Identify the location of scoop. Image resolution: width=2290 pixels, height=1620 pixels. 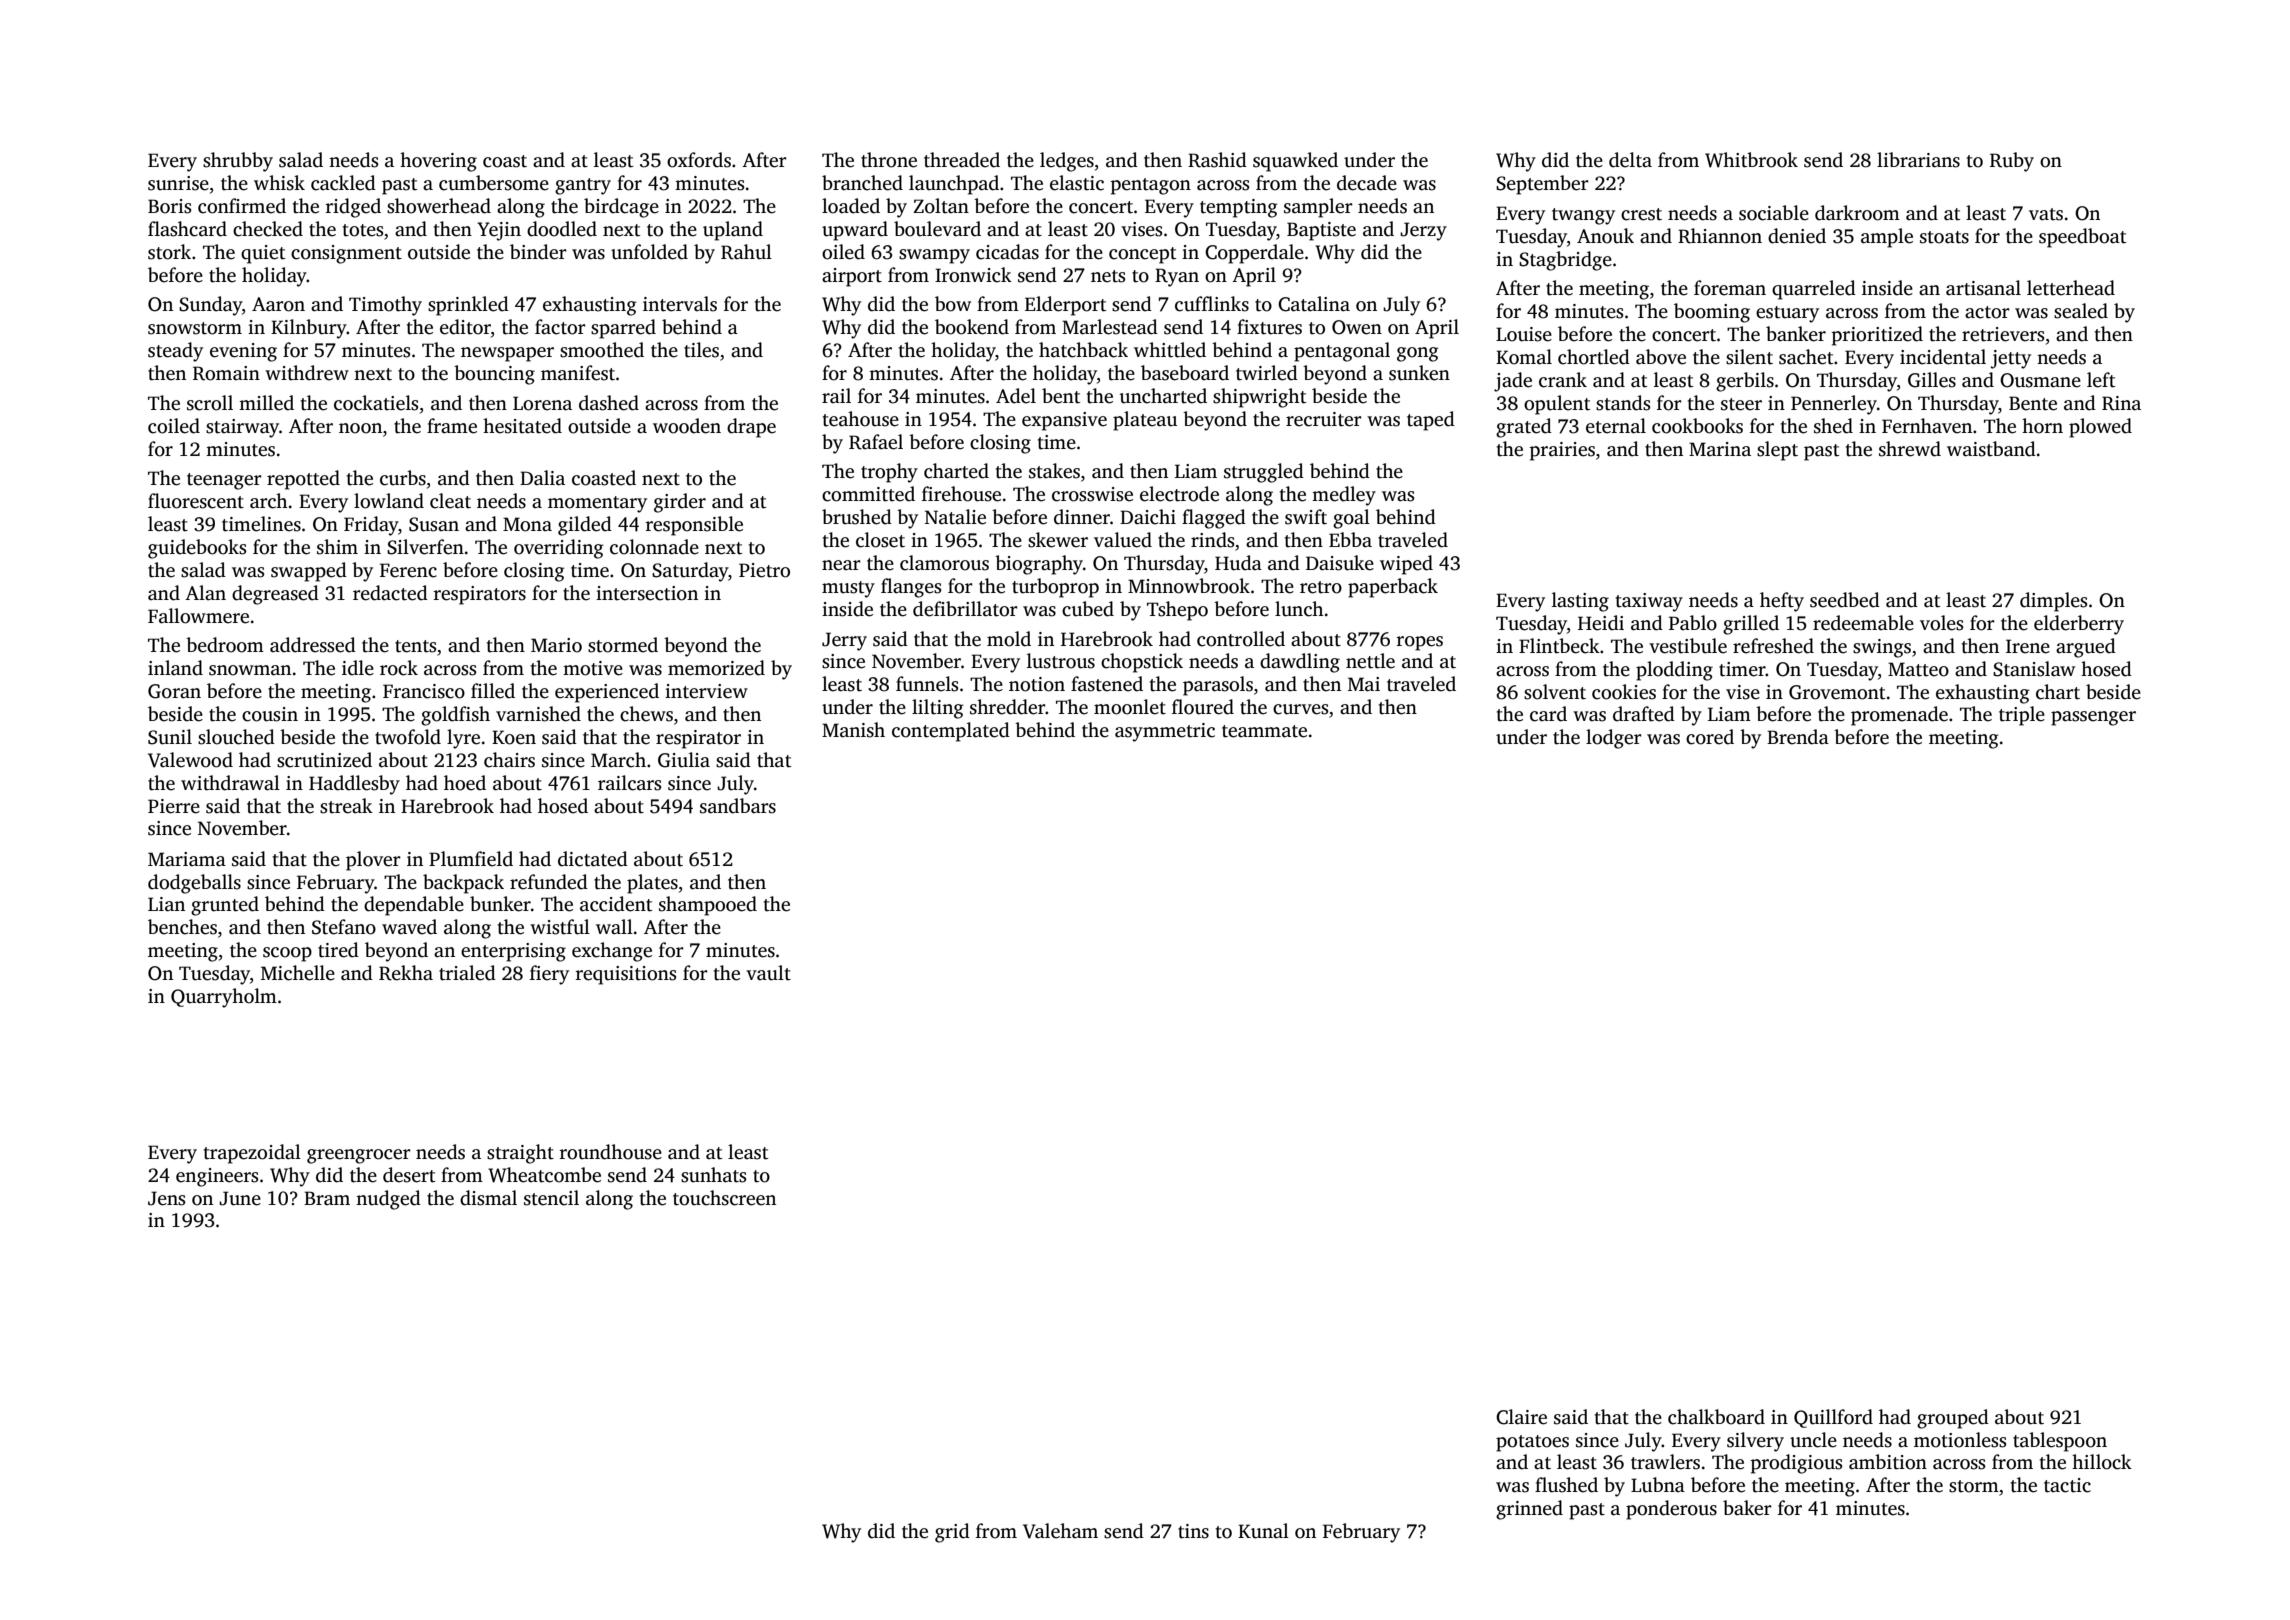
(287, 954).
